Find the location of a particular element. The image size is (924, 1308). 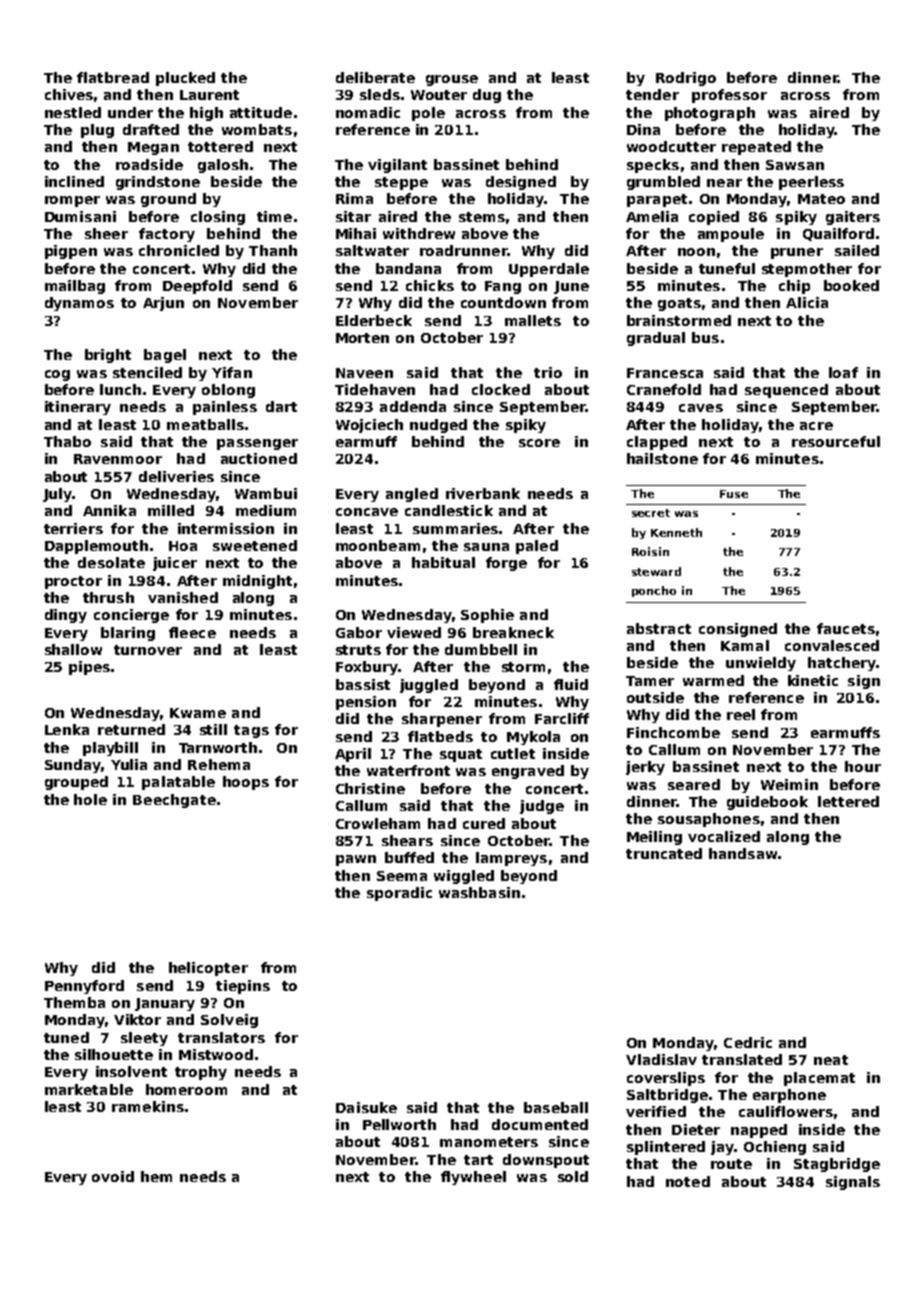

plucked is located at coordinates (185, 79).
